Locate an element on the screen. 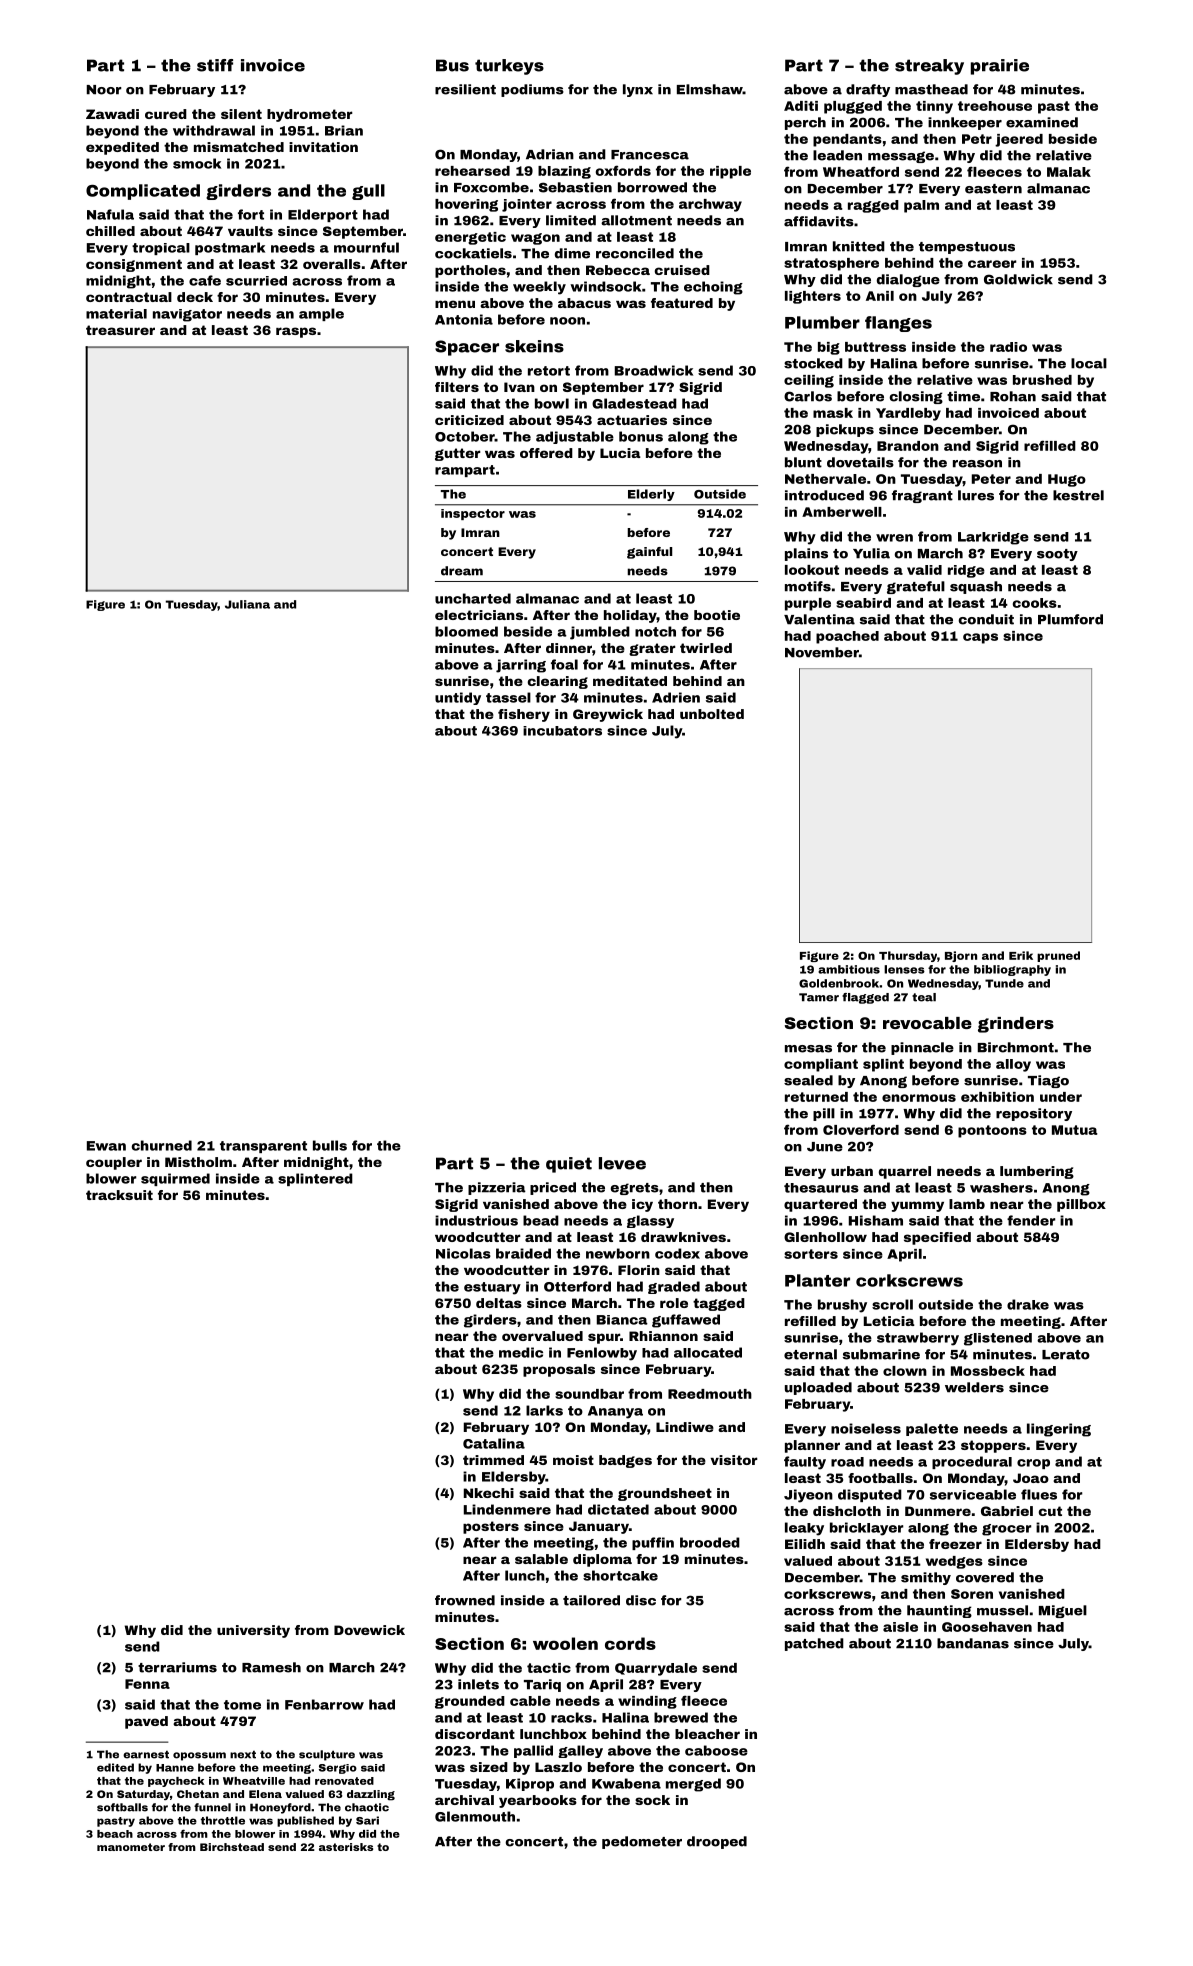 The height and width of the screenshot is (1966, 1193). noon is located at coordinates (567, 321).
